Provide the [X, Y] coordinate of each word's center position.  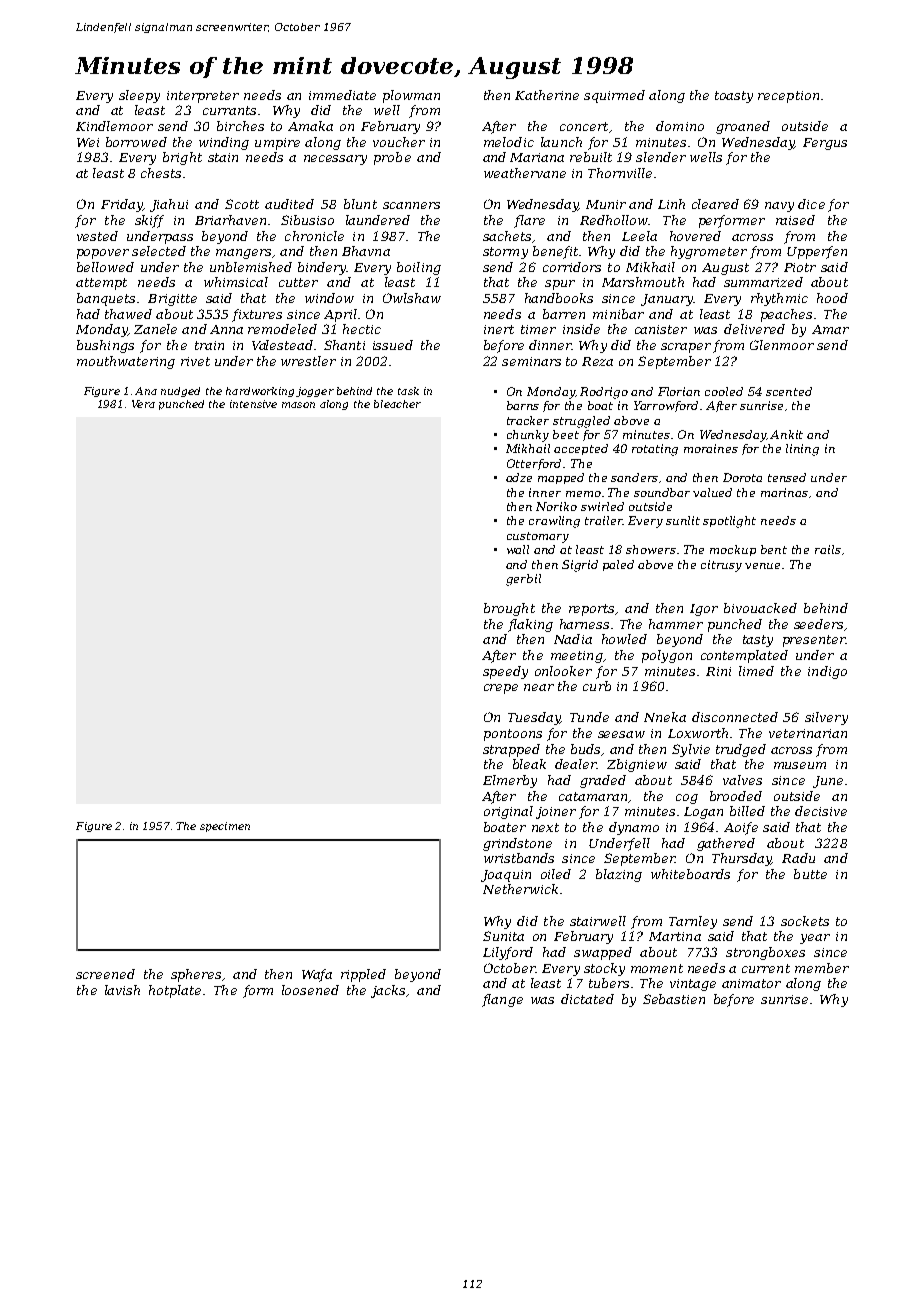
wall [518, 549]
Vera [143, 404]
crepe [501, 689]
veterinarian [808, 733]
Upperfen [817, 252]
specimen [225, 827]
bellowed [105, 267]
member [822, 968]
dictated [587, 999]
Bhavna [366, 251]
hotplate [175, 991]
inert [499, 329]
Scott [242, 204]
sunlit [683, 520]
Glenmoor [782, 345]
